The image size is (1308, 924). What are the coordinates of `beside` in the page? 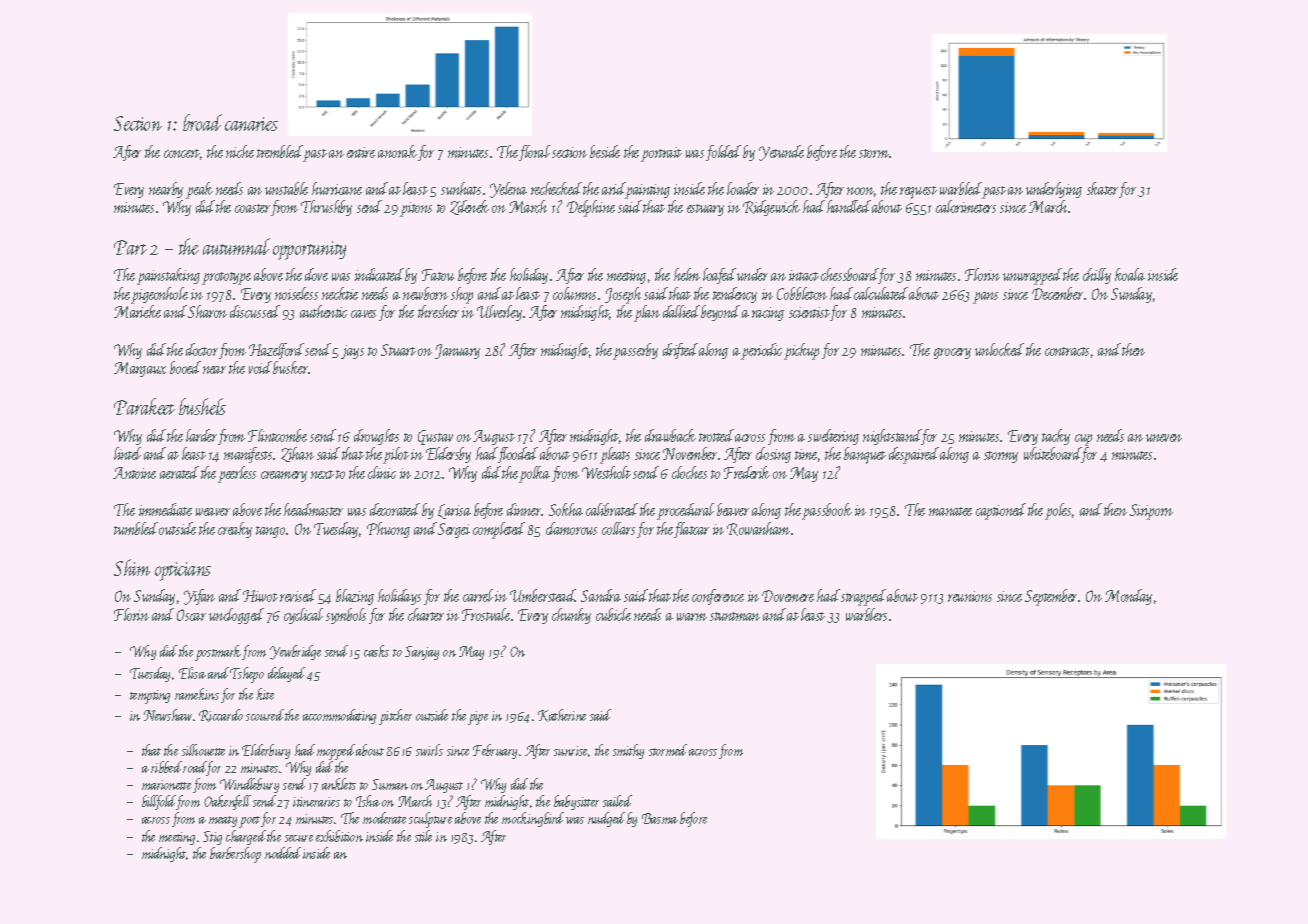 It's located at (605, 151).
